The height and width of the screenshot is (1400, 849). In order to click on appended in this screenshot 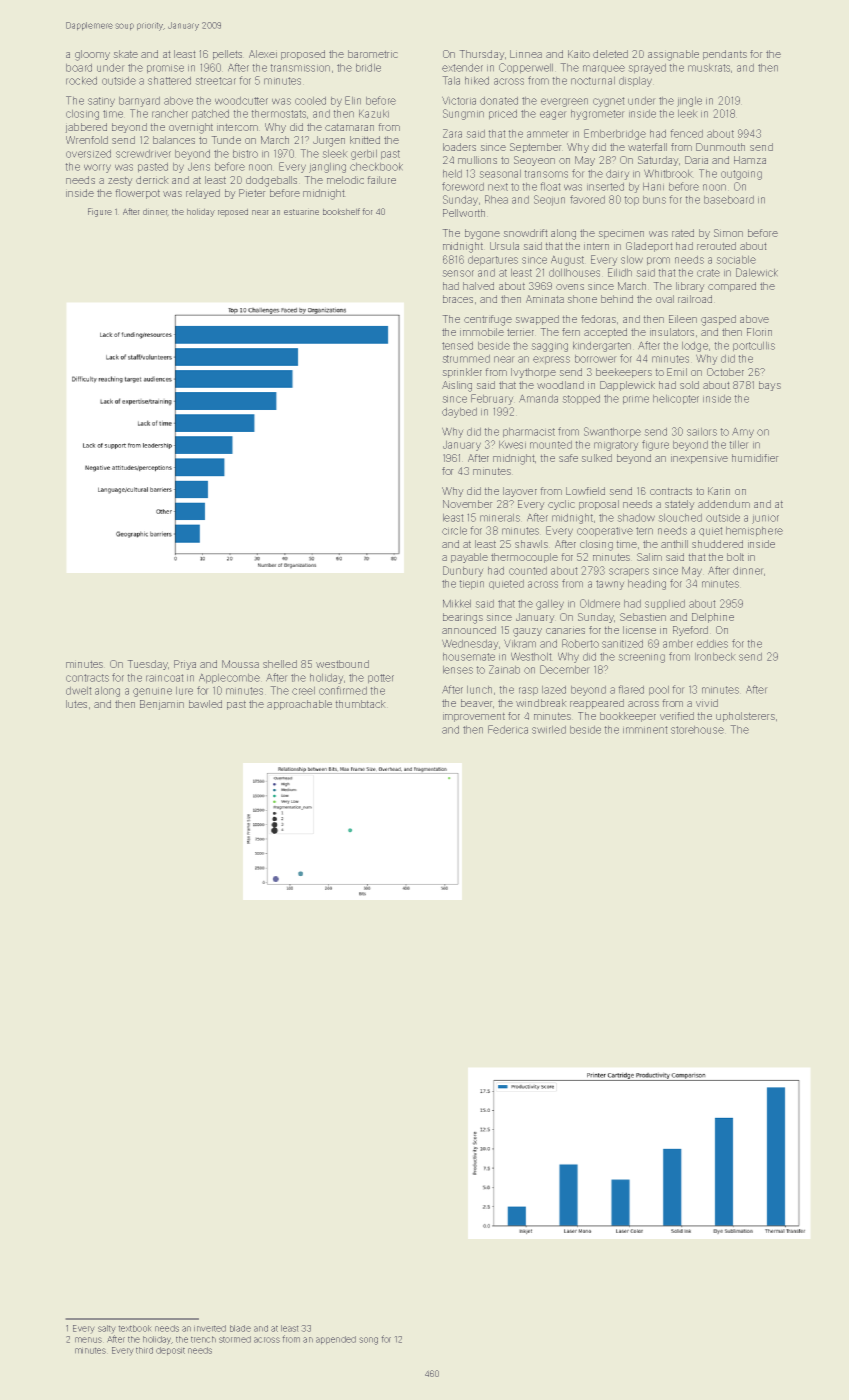, I will do `click(336, 1340)`.
